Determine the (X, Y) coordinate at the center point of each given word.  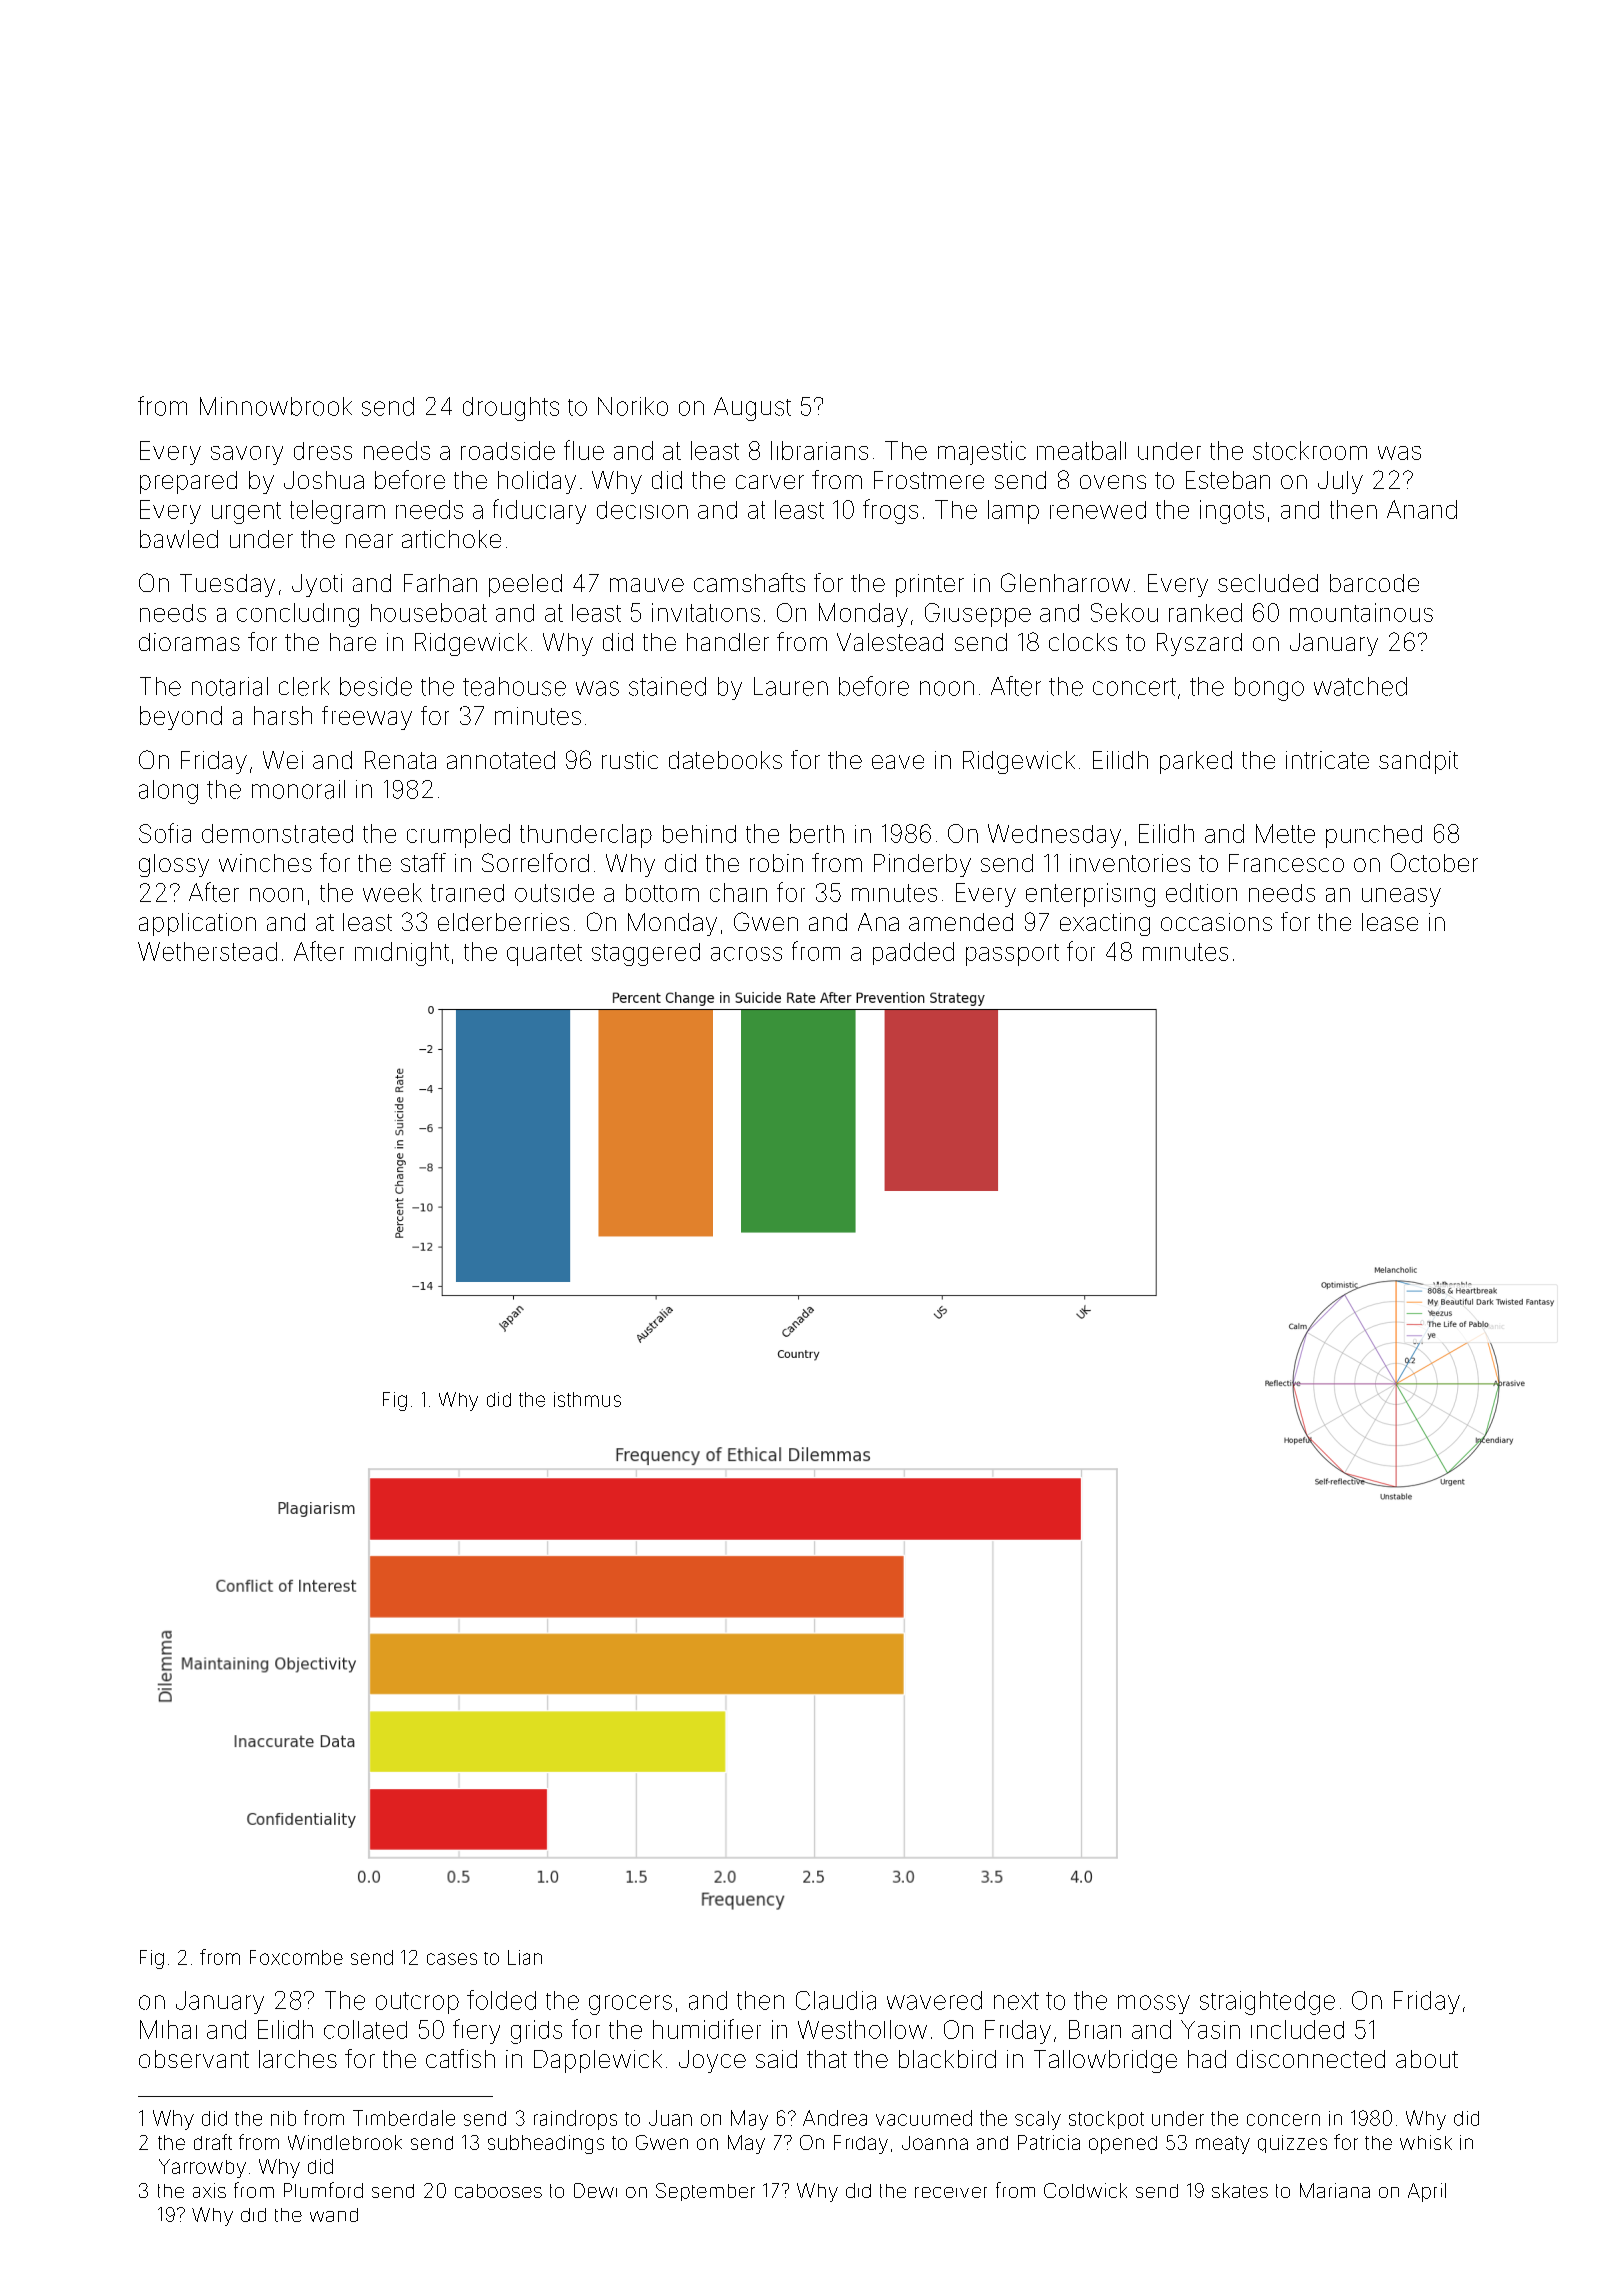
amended (961, 922)
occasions (1216, 922)
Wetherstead (207, 951)
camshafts (749, 582)
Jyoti (317, 585)
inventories (1130, 863)
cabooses (498, 2191)
